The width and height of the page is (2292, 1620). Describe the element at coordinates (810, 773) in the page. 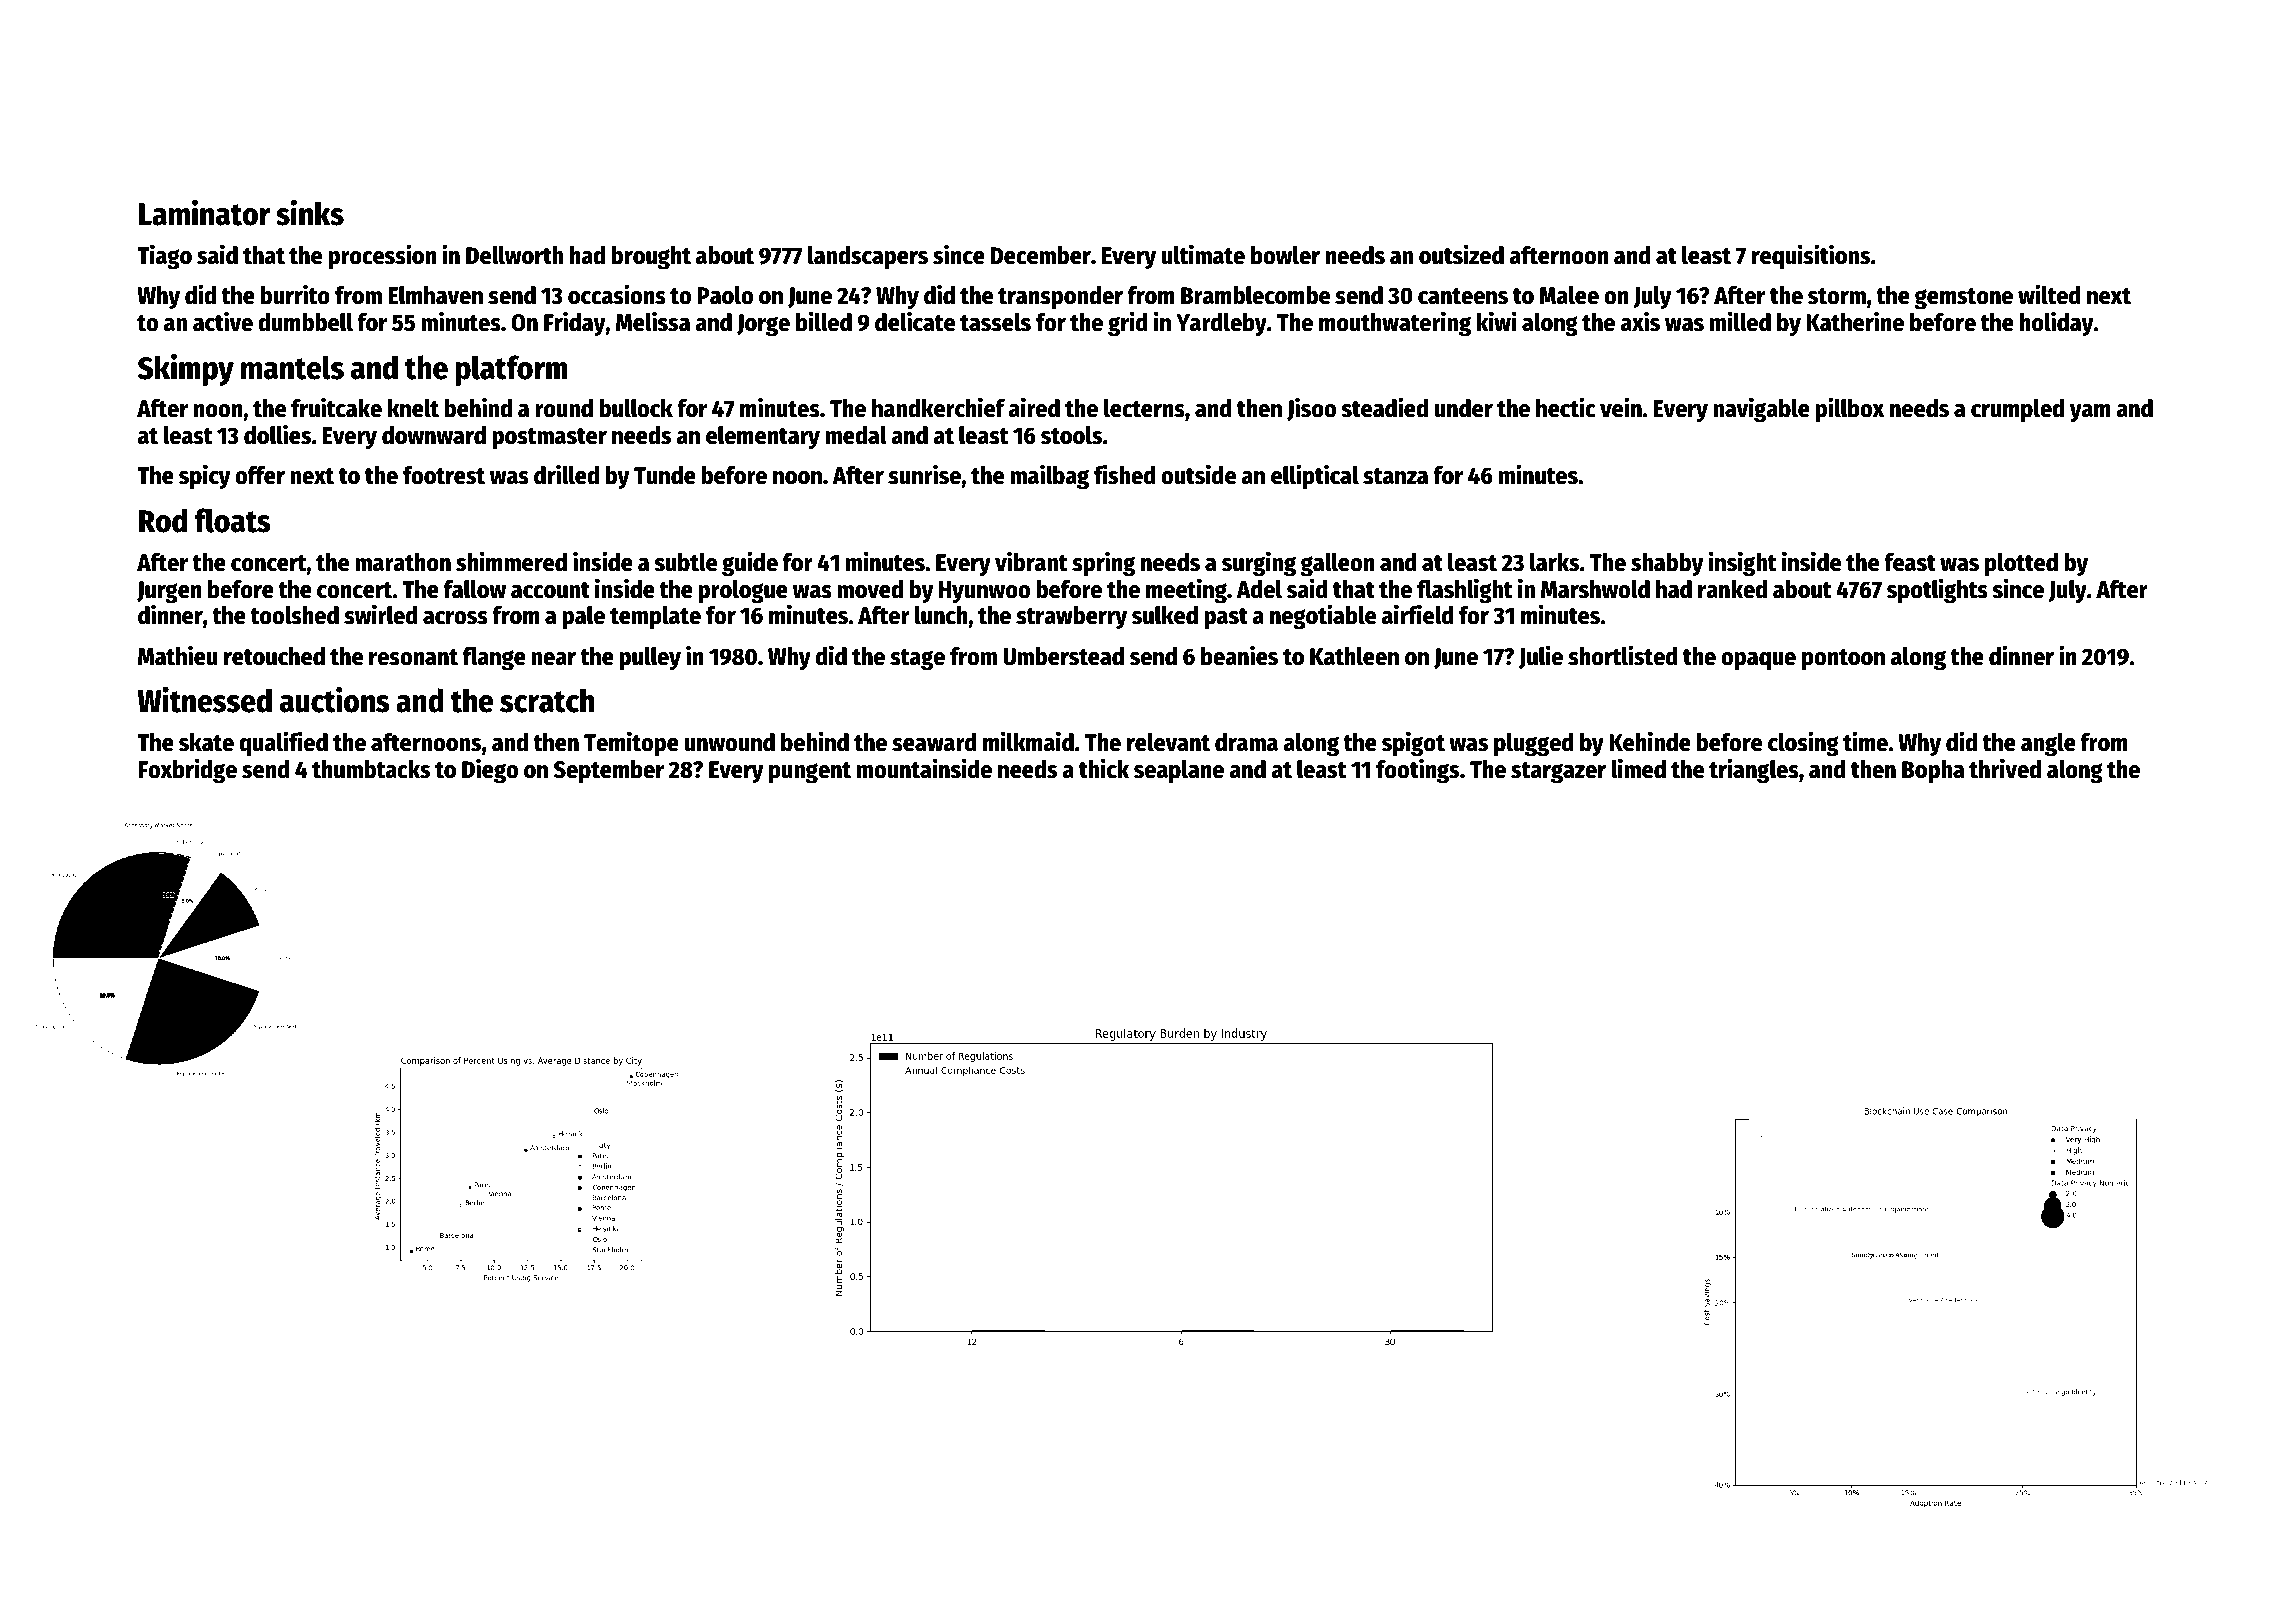

I see `pungent` at that location.
